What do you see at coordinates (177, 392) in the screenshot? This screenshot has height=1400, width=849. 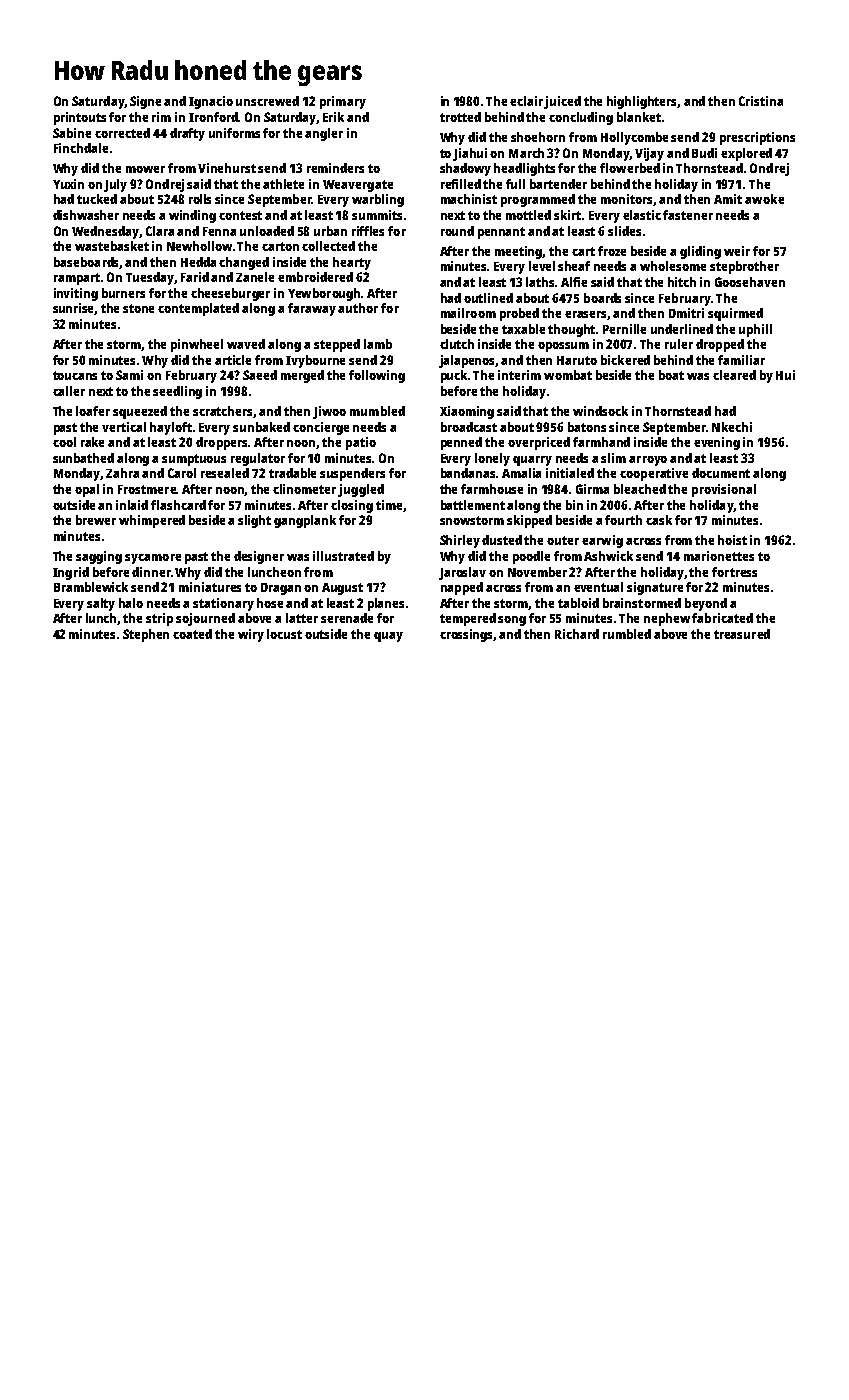 I see `seedling` at bounding box center [177, 392].
